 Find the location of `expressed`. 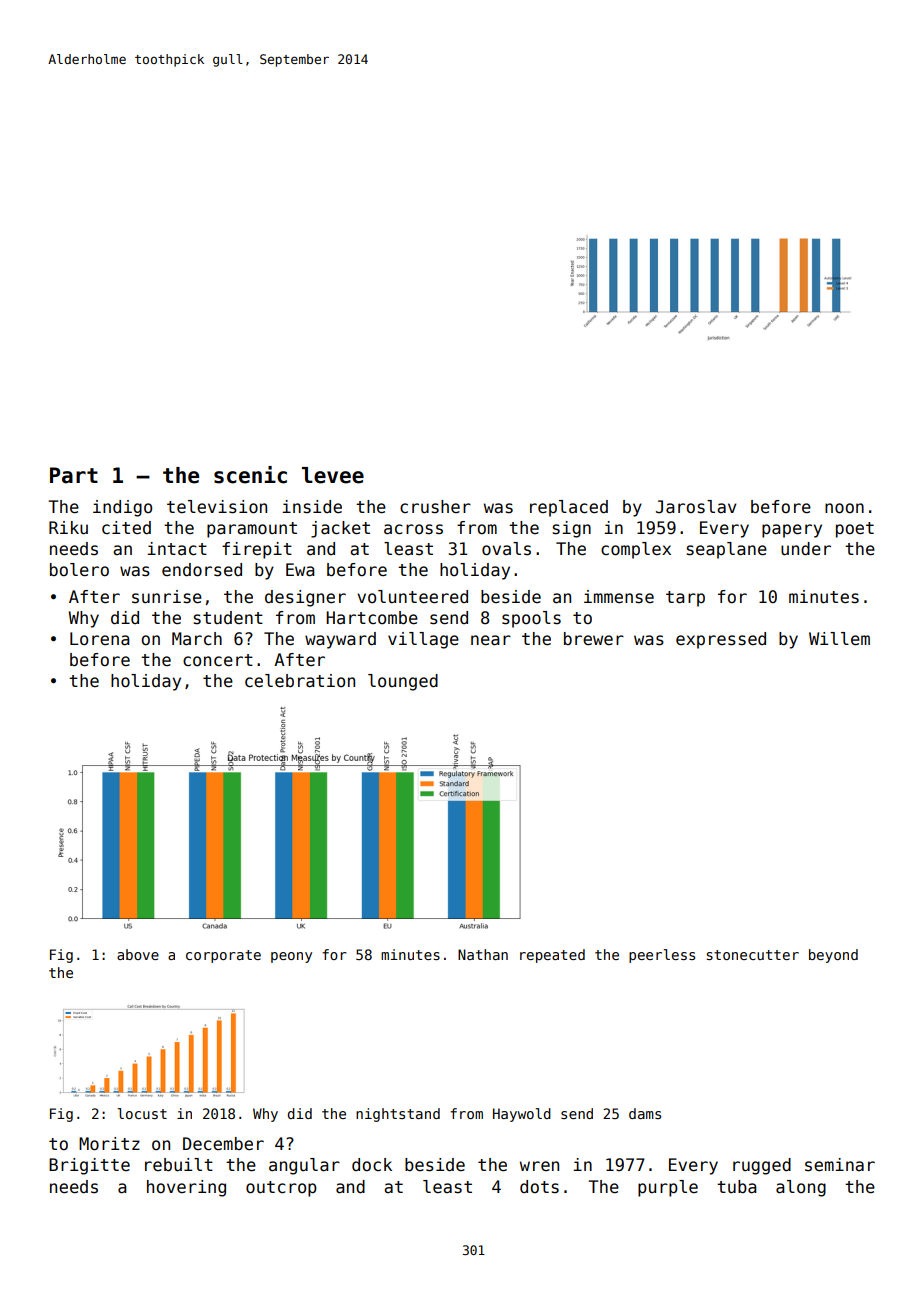

expressed is located at coordinates (721, 640).
